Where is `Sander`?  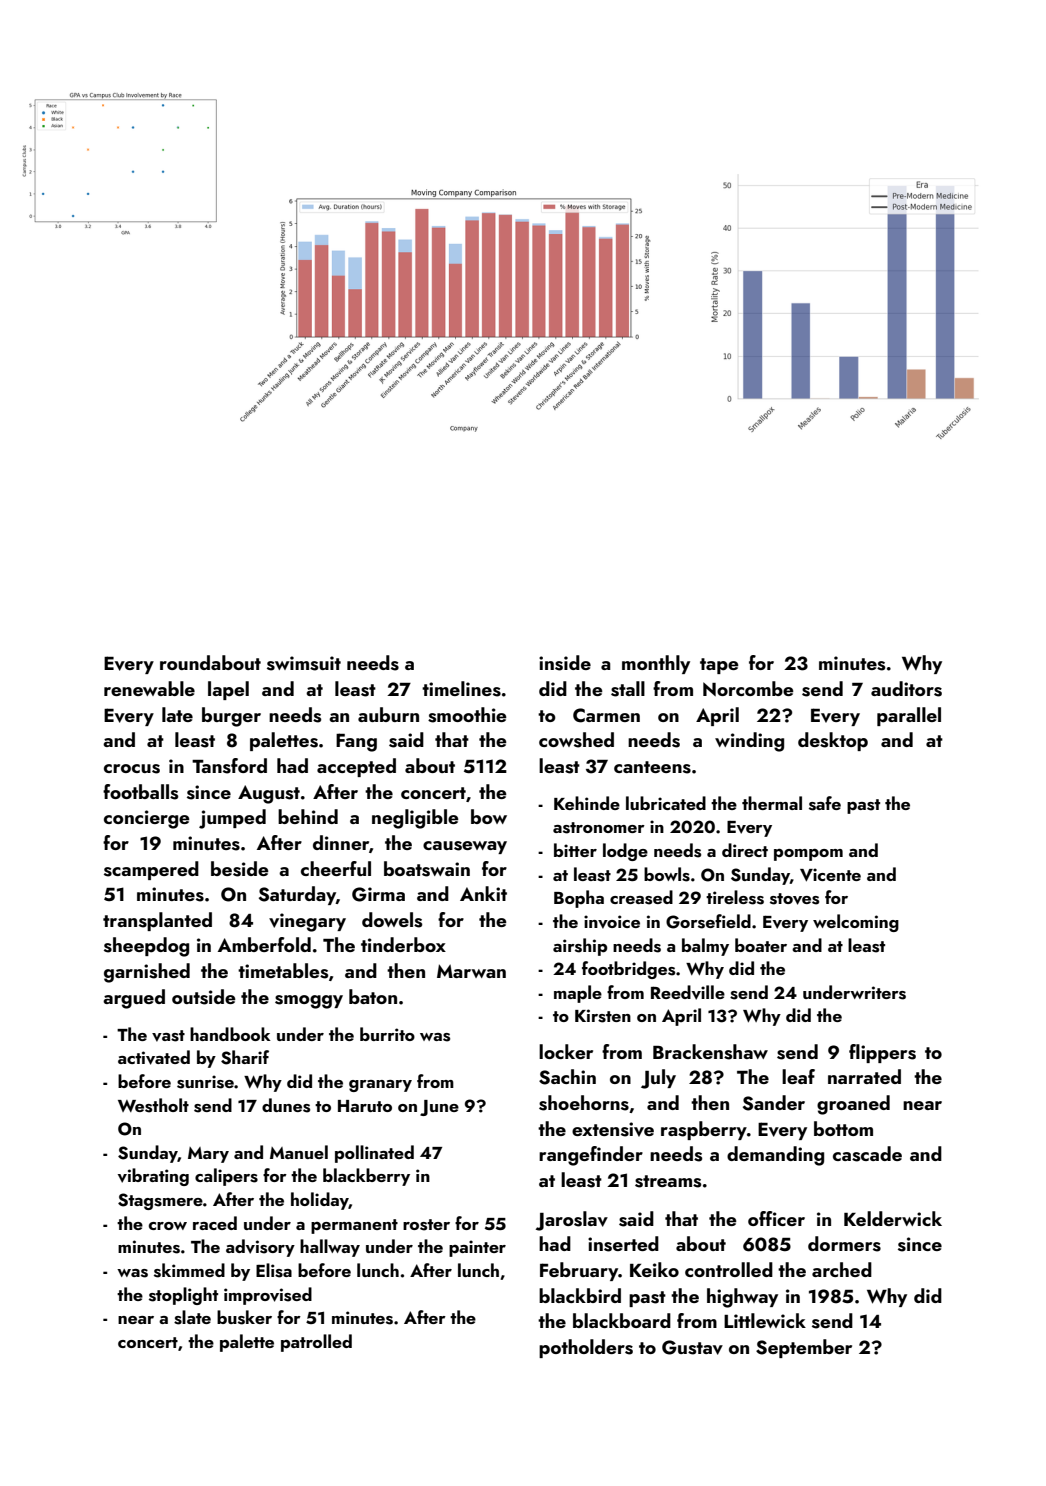 Sander is located at coordinates (774, 1103).
